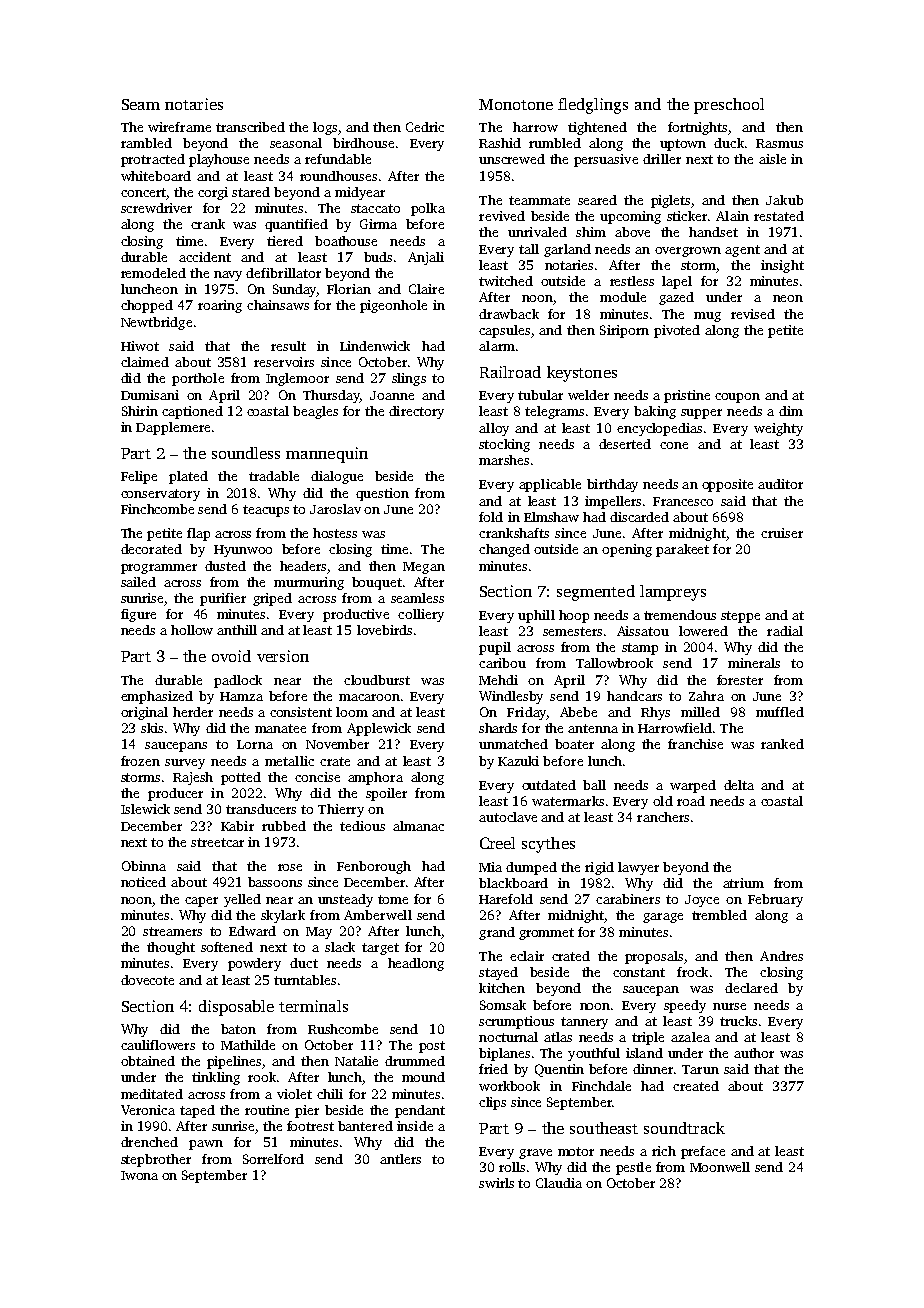 This screenshot has width=924, height=1308. What do you see at coordinates (516, 104) in the screenshot?
I see `Monotone` at bounding box center [516, 104].
